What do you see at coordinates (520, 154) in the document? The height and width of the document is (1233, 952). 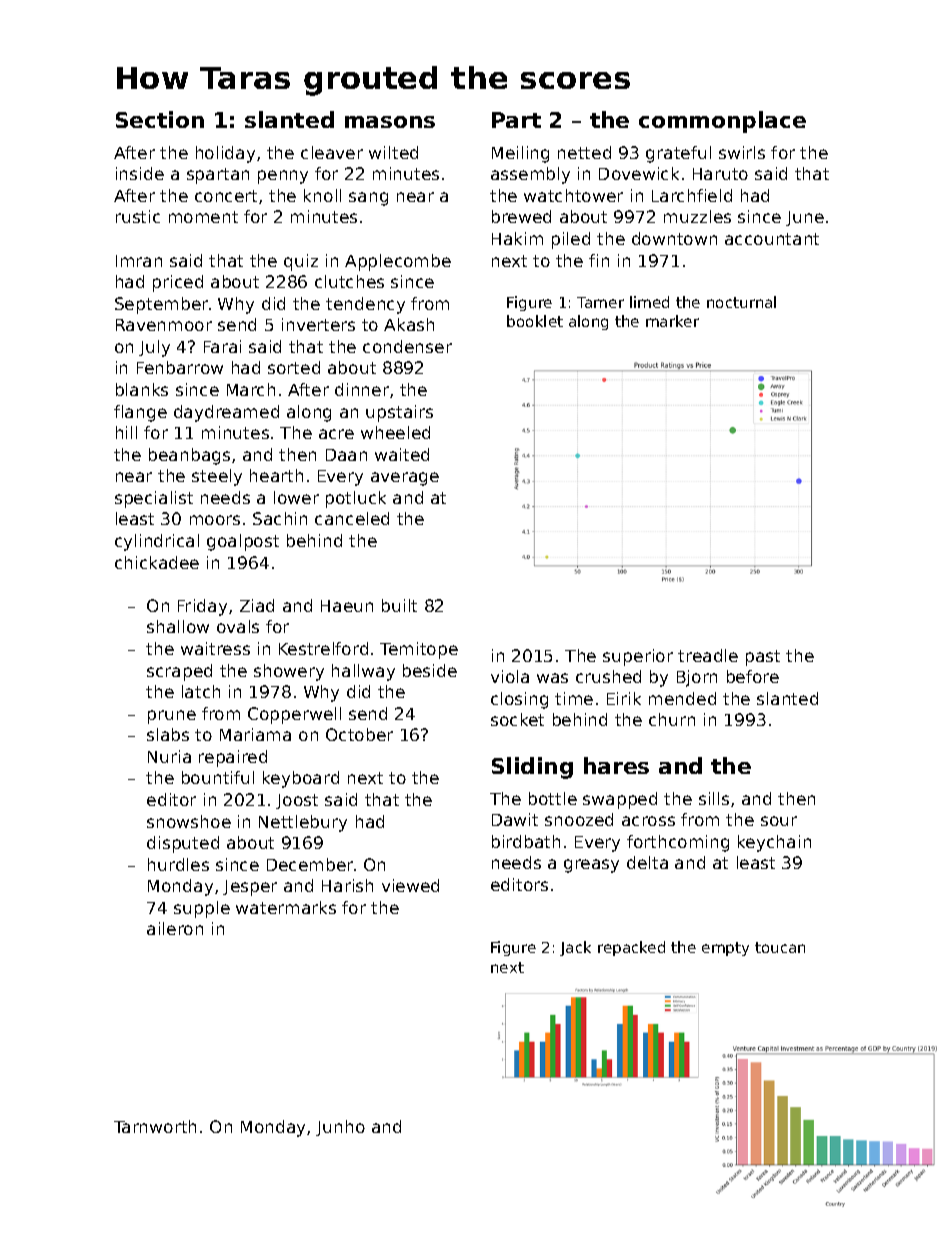 I see `Meiling` at bounding box center [520, 154].
